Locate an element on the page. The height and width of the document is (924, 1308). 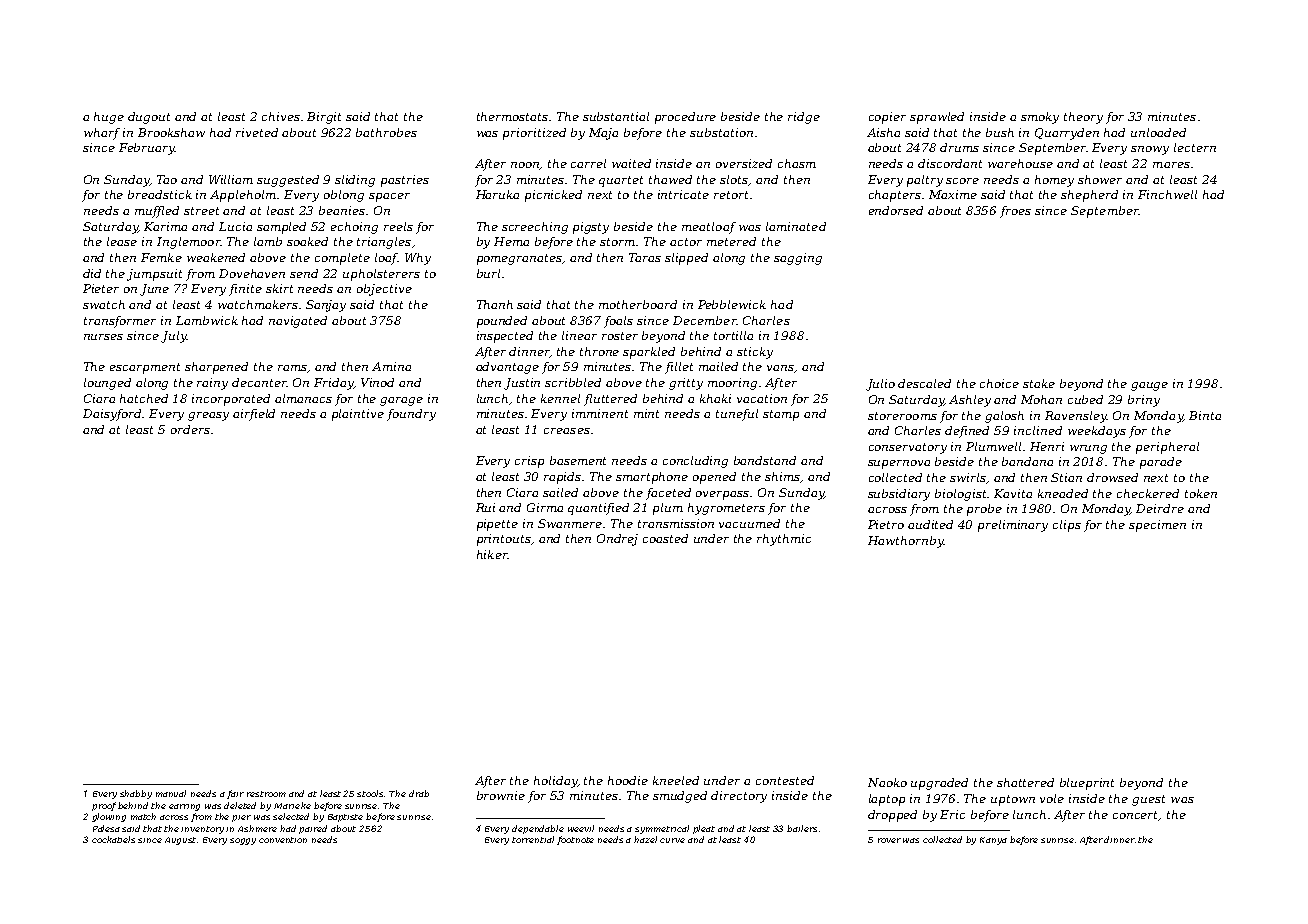
Birgit is located at coordinates (324, 118).
